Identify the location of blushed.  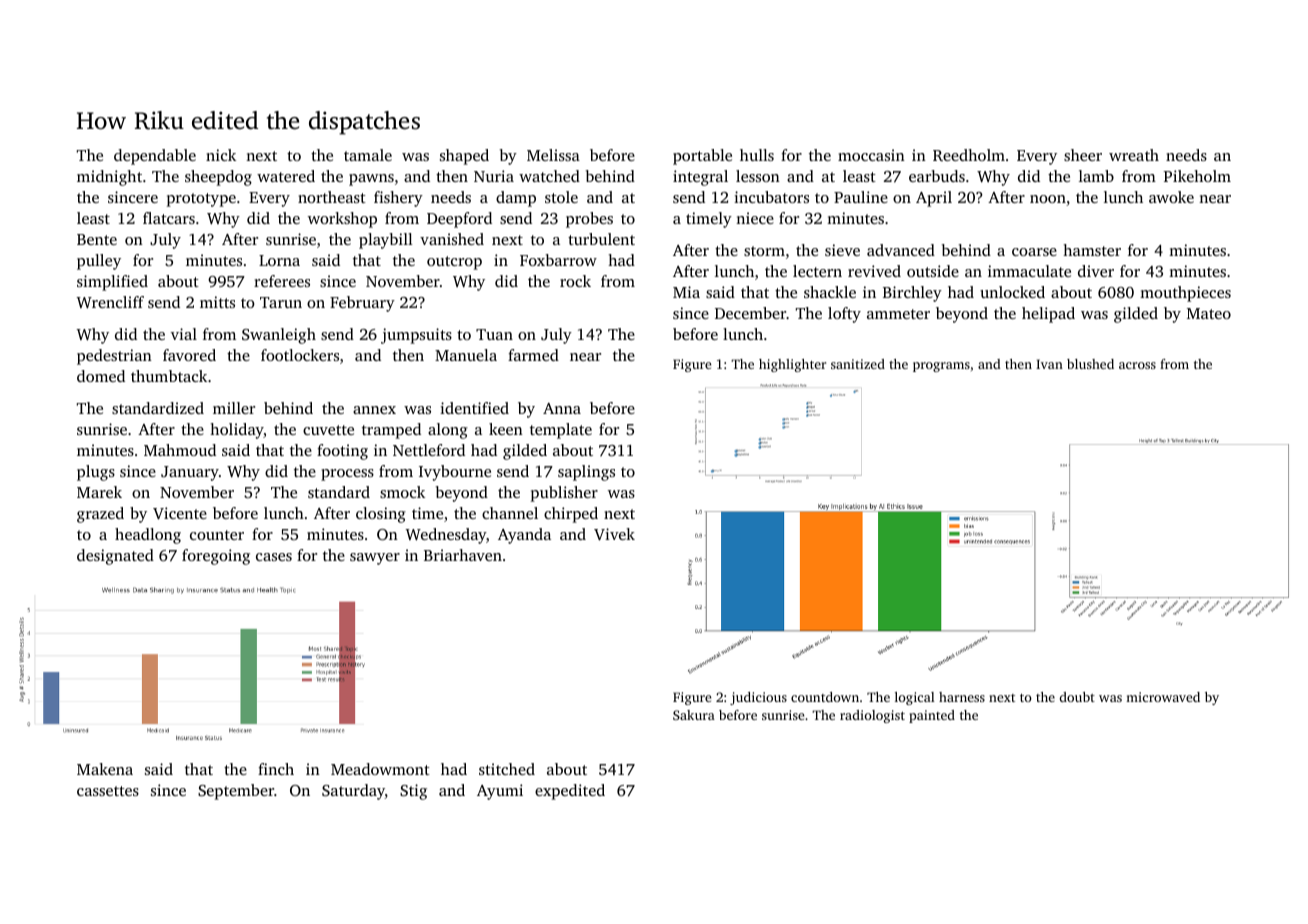
(1090, 364).
